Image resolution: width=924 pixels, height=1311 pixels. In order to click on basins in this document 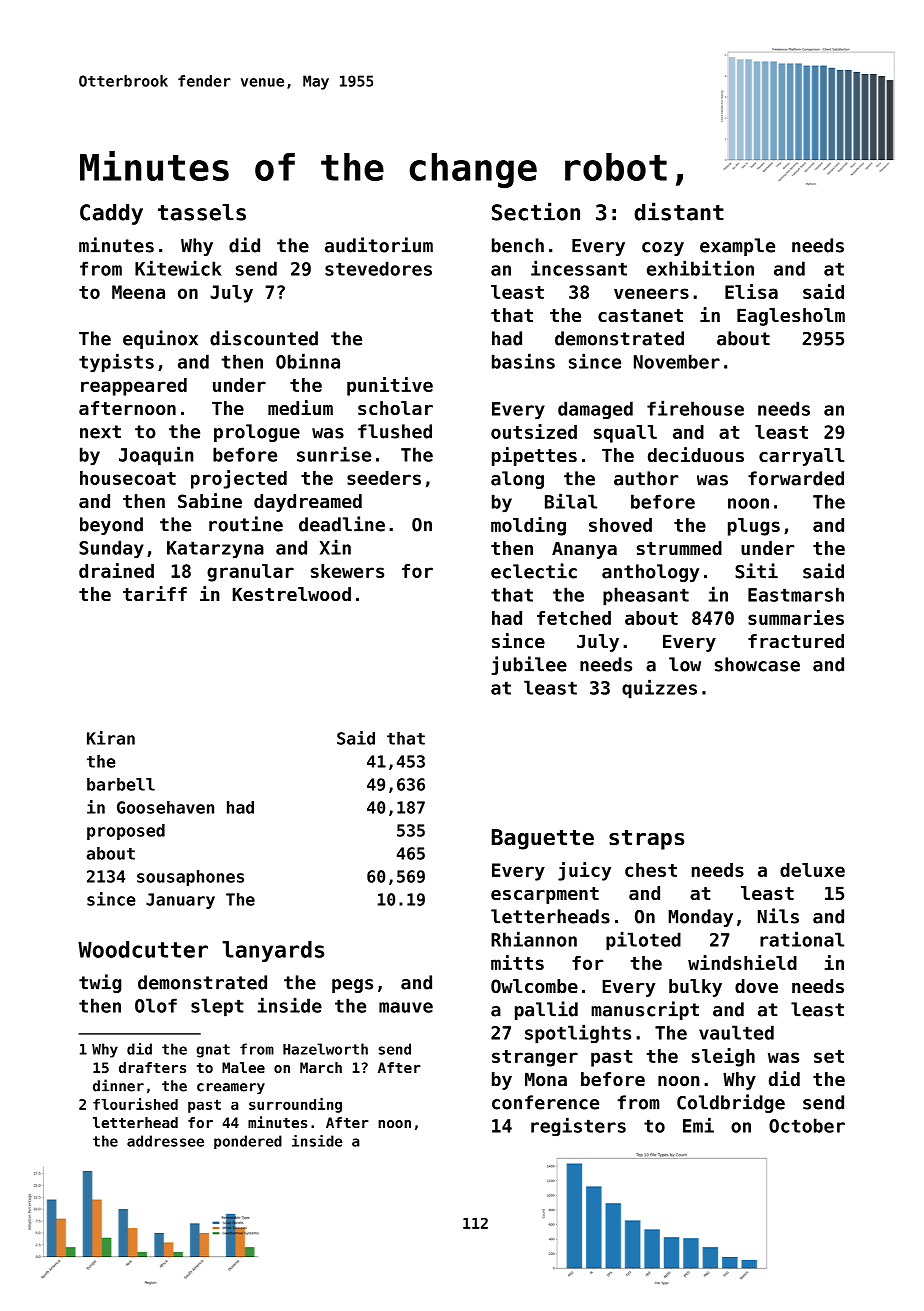, I will do `click(523, 361)`.
